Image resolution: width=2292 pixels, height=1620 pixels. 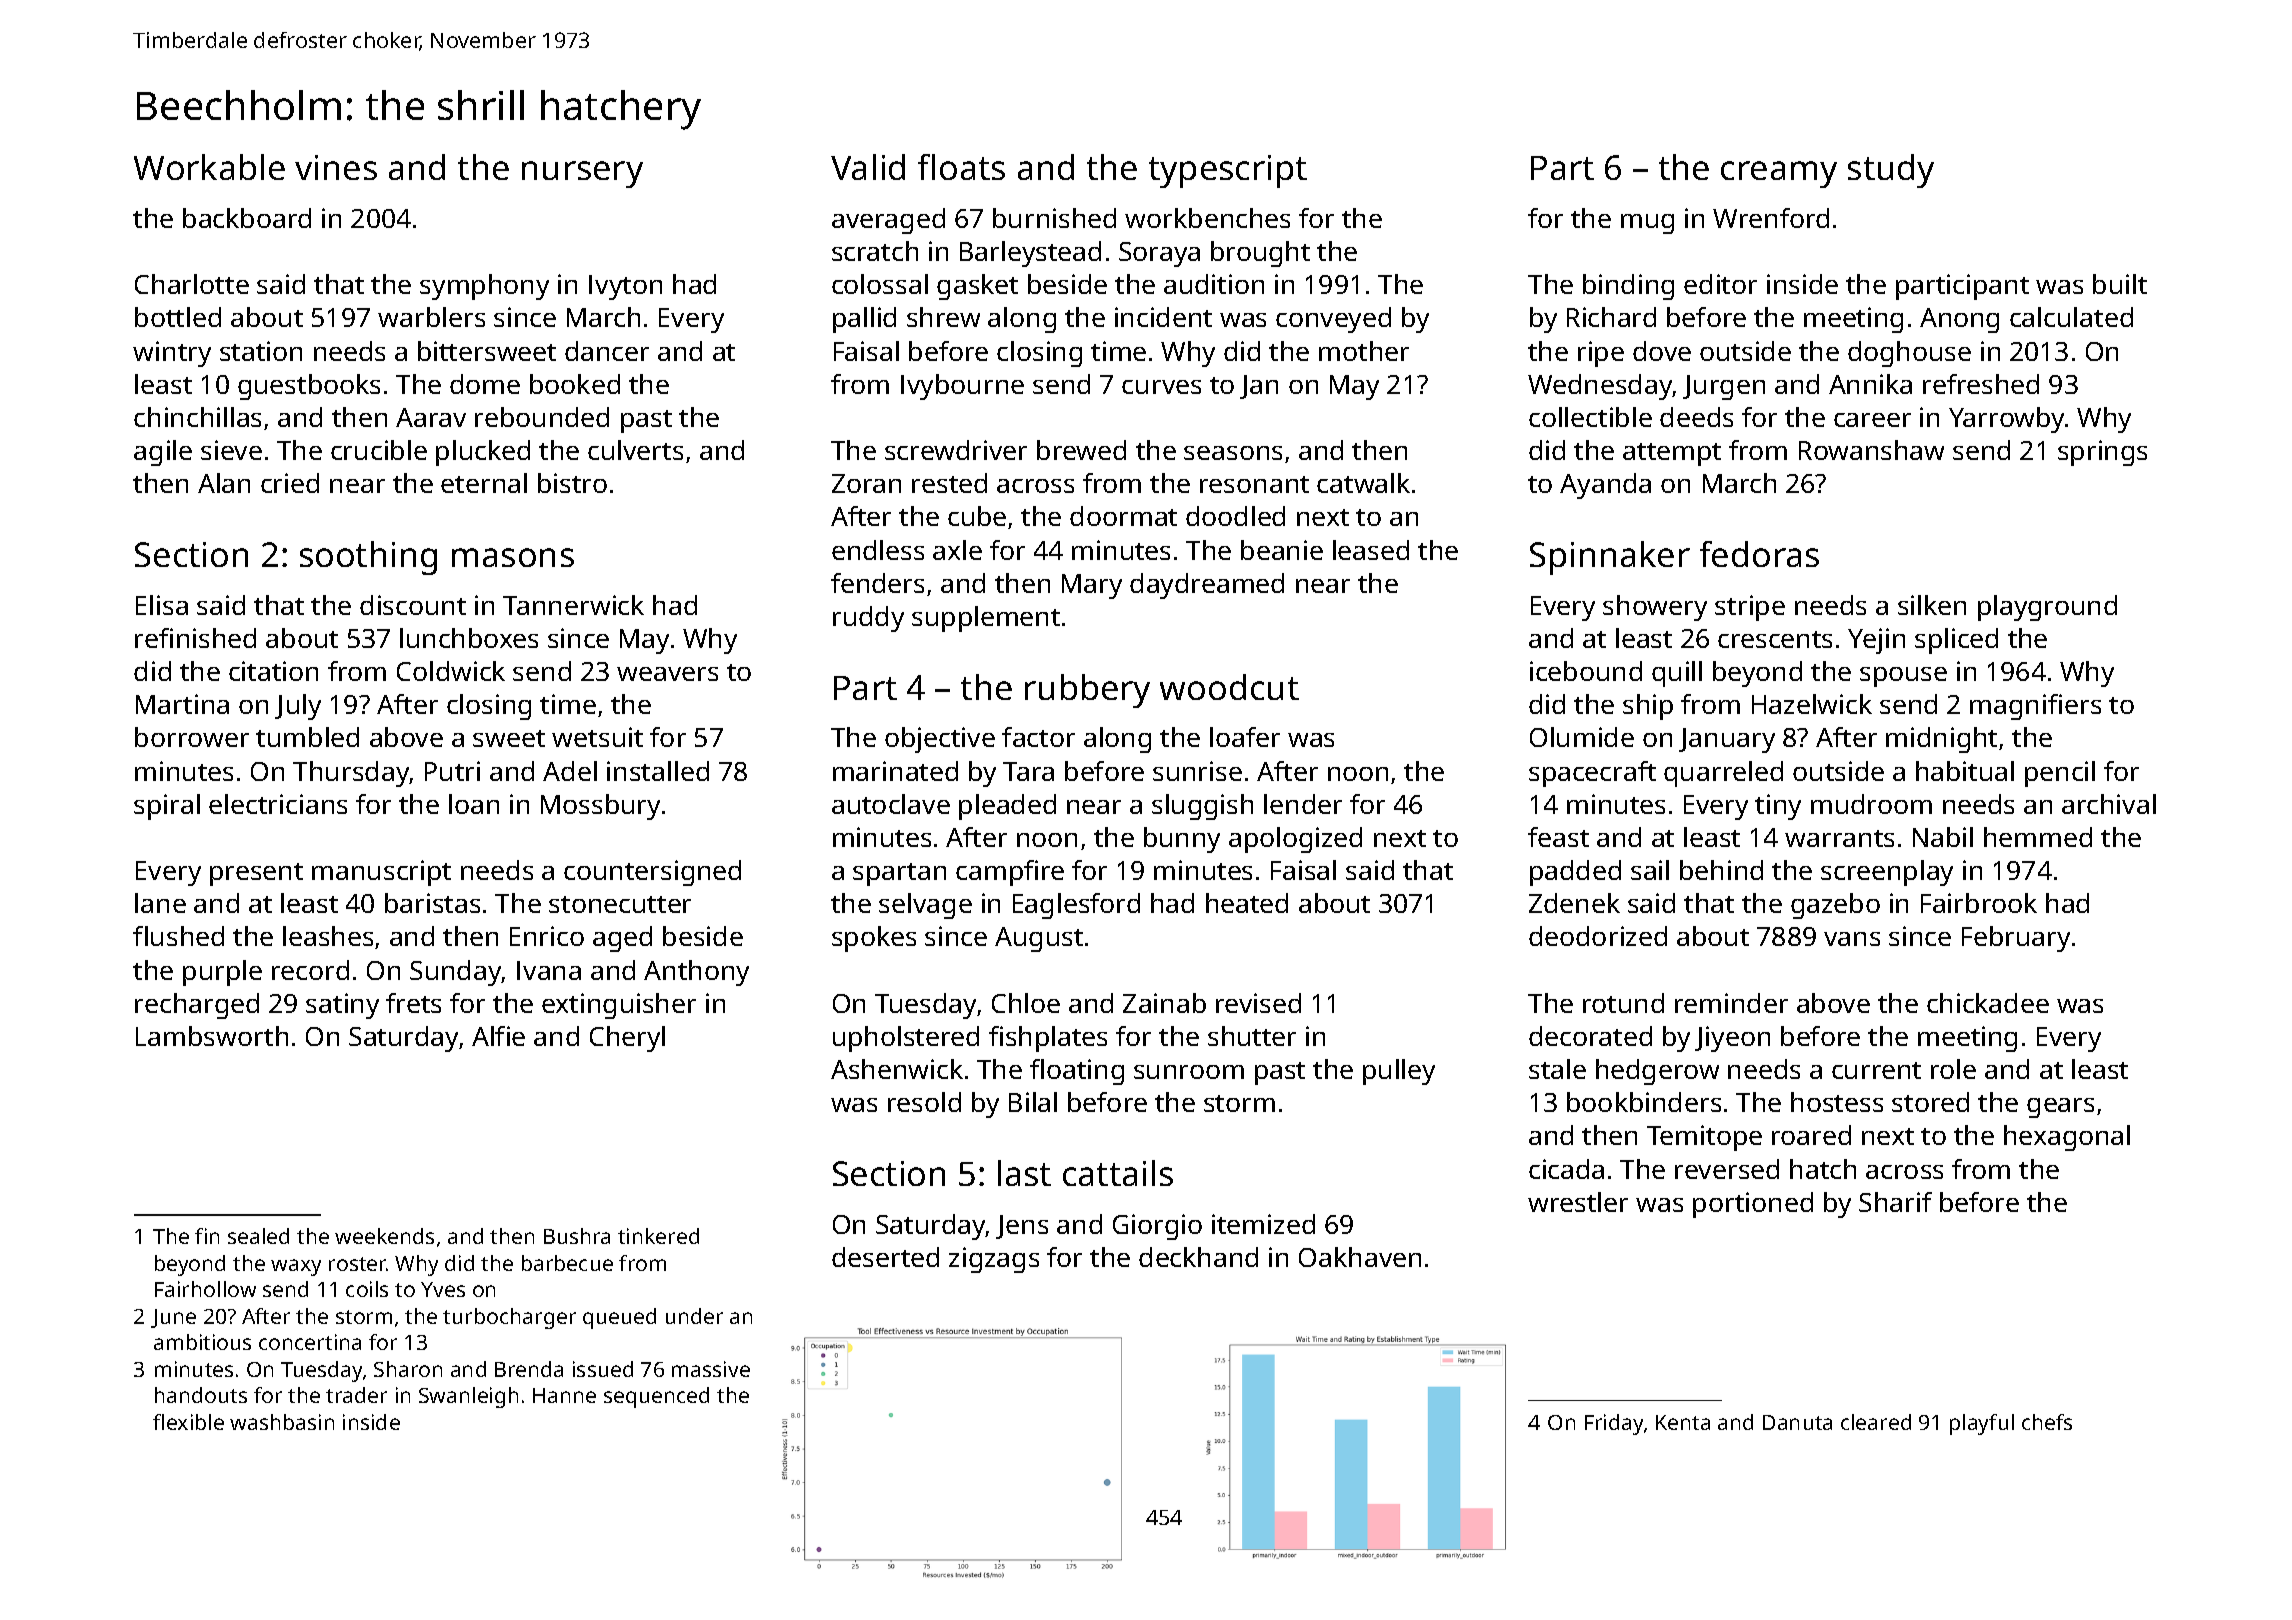 What do you see at coordinates (222, 973) in the screenshot?
I see `purple` at bounding box center [222, 973].
